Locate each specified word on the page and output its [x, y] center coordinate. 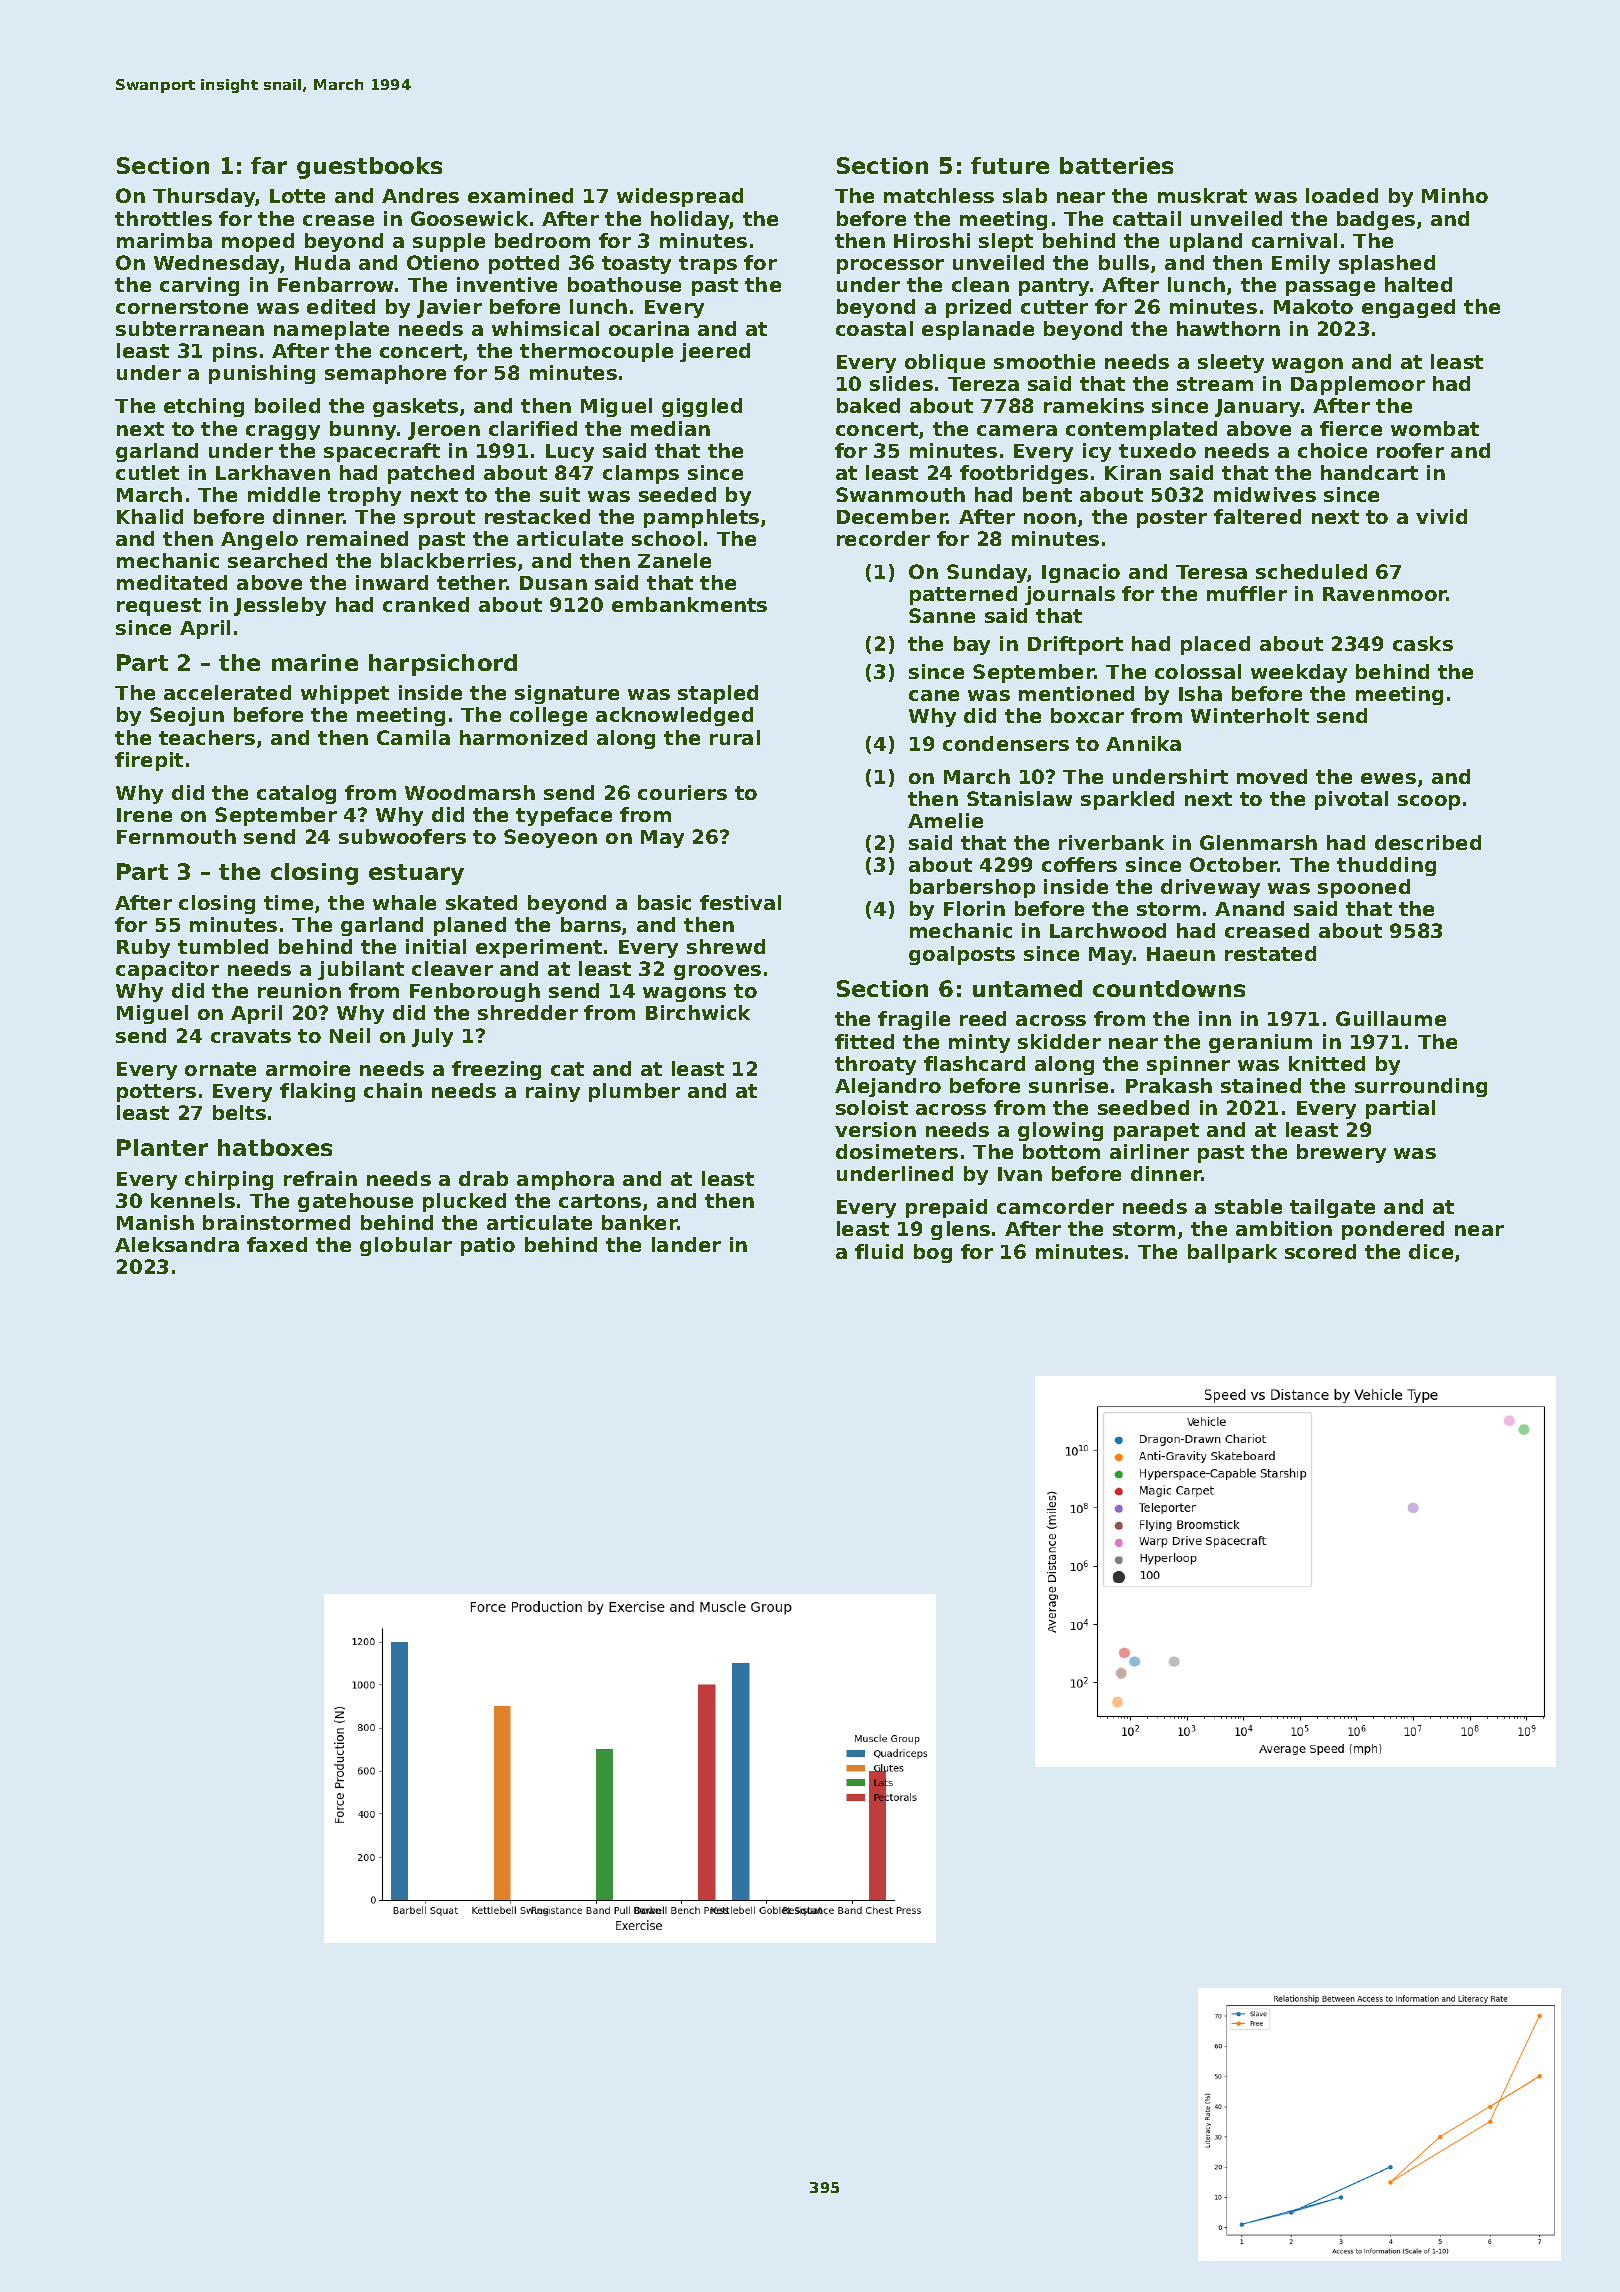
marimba [164, 240]
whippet [345, 694]
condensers [1006, 743]
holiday [690, 220]
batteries [1116, 165]
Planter [162, 1147]
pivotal [1351, 800]
